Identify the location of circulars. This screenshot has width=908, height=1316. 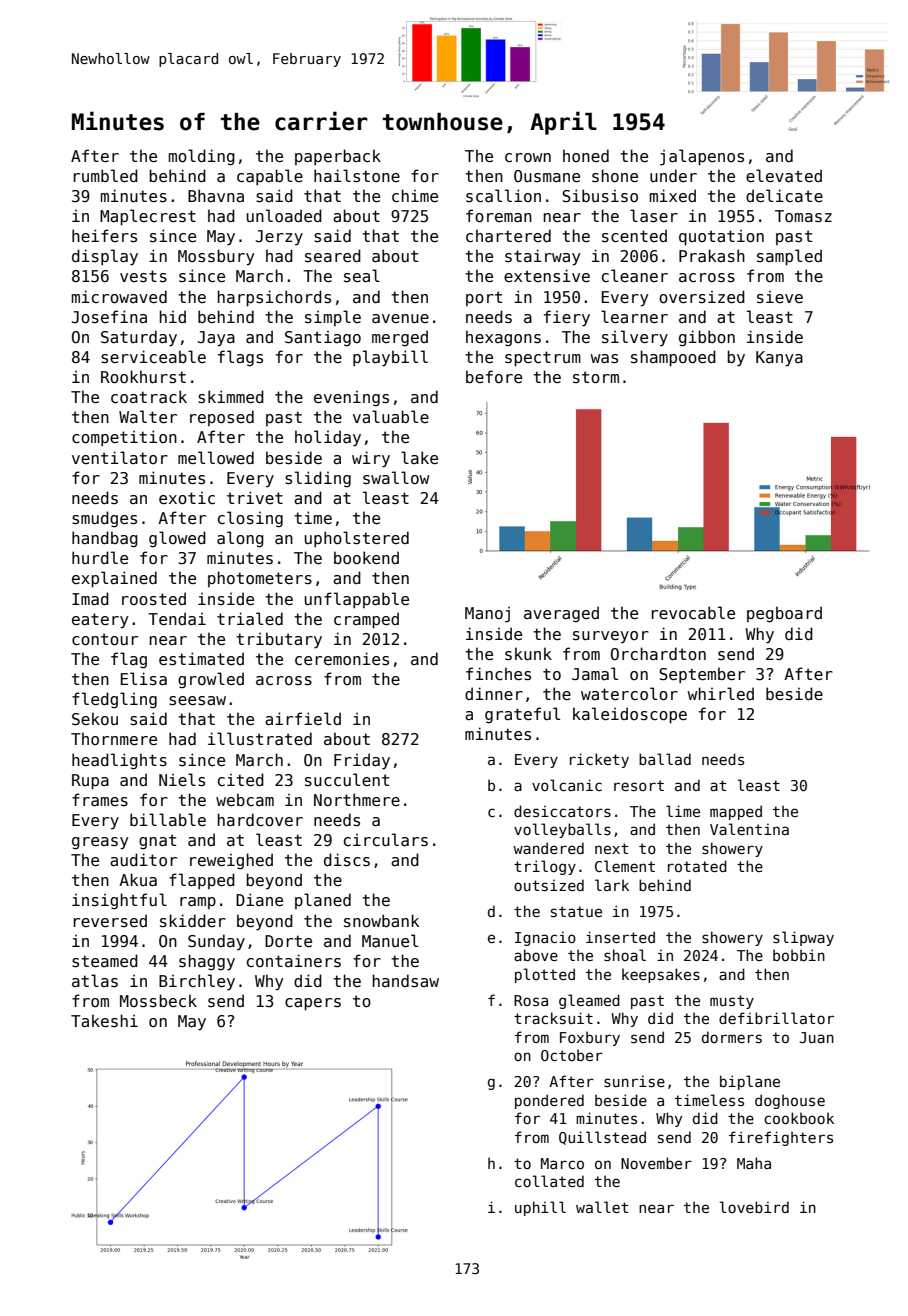
(386, 840).
